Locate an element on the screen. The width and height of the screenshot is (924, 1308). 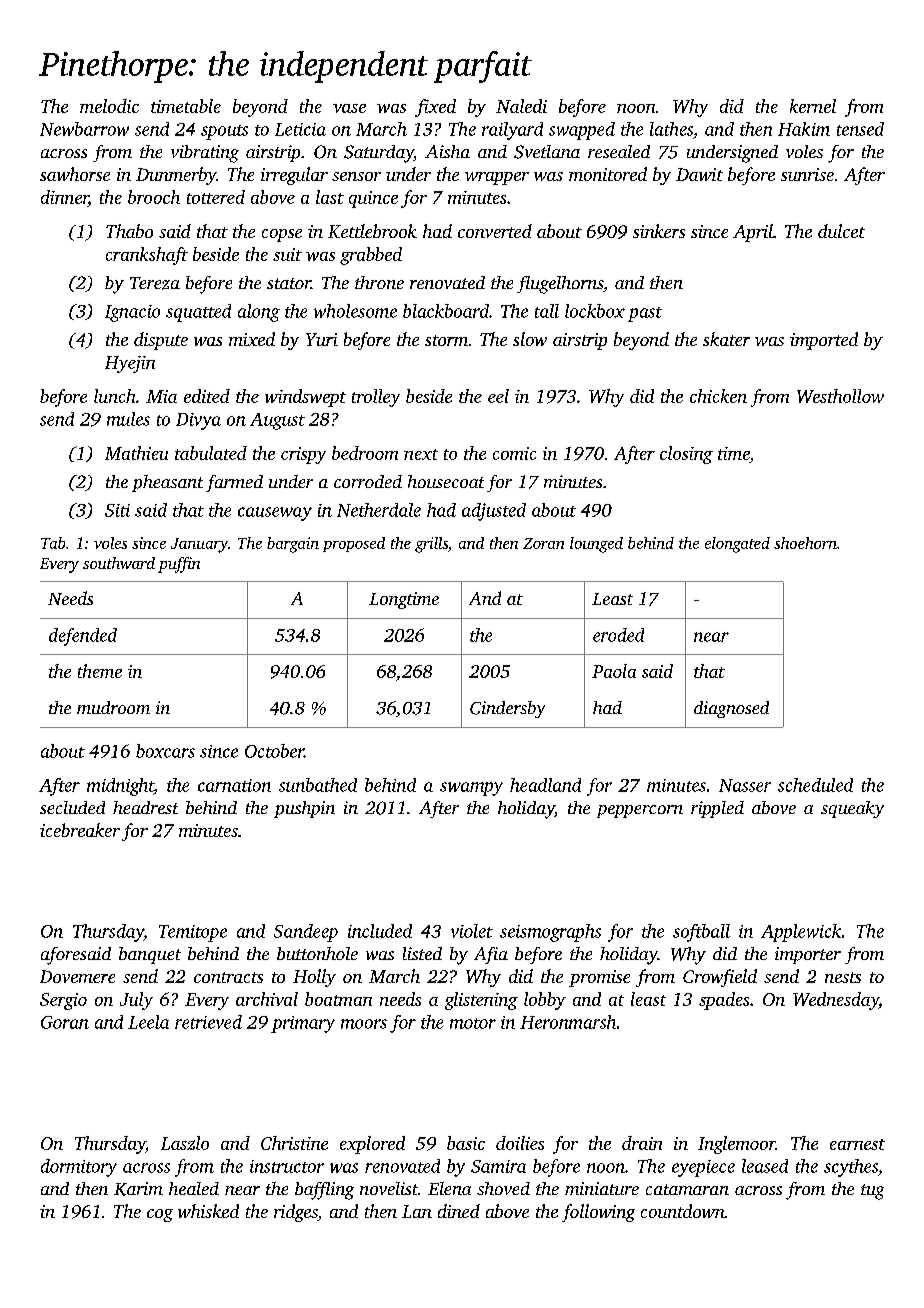
softball is located at coordinates (701, 933).
